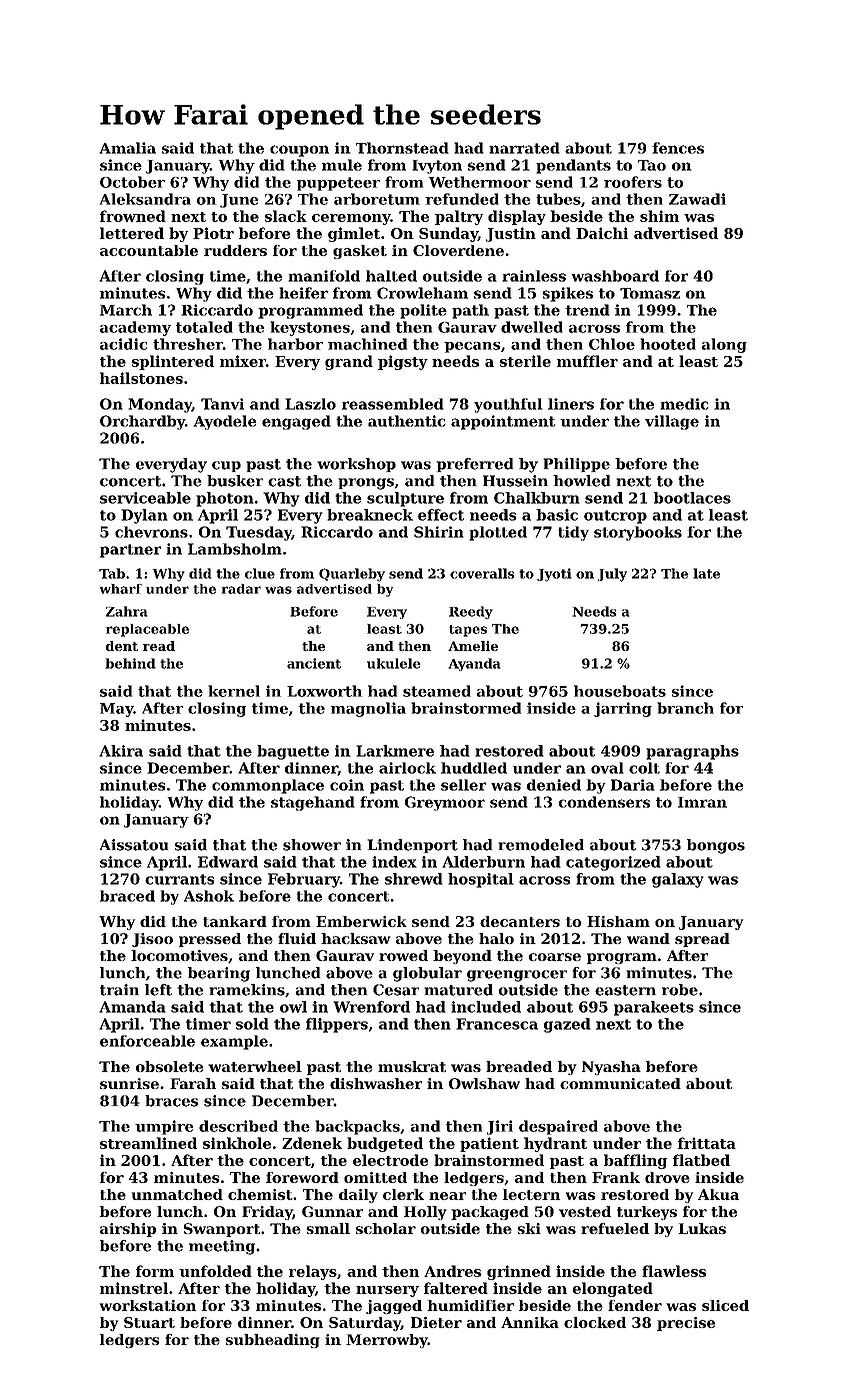 The height and width of the screenshot is (1400, 849). Describe the element at coordinates (567, 294) in the screenshot. I see `spikes` at that location.
